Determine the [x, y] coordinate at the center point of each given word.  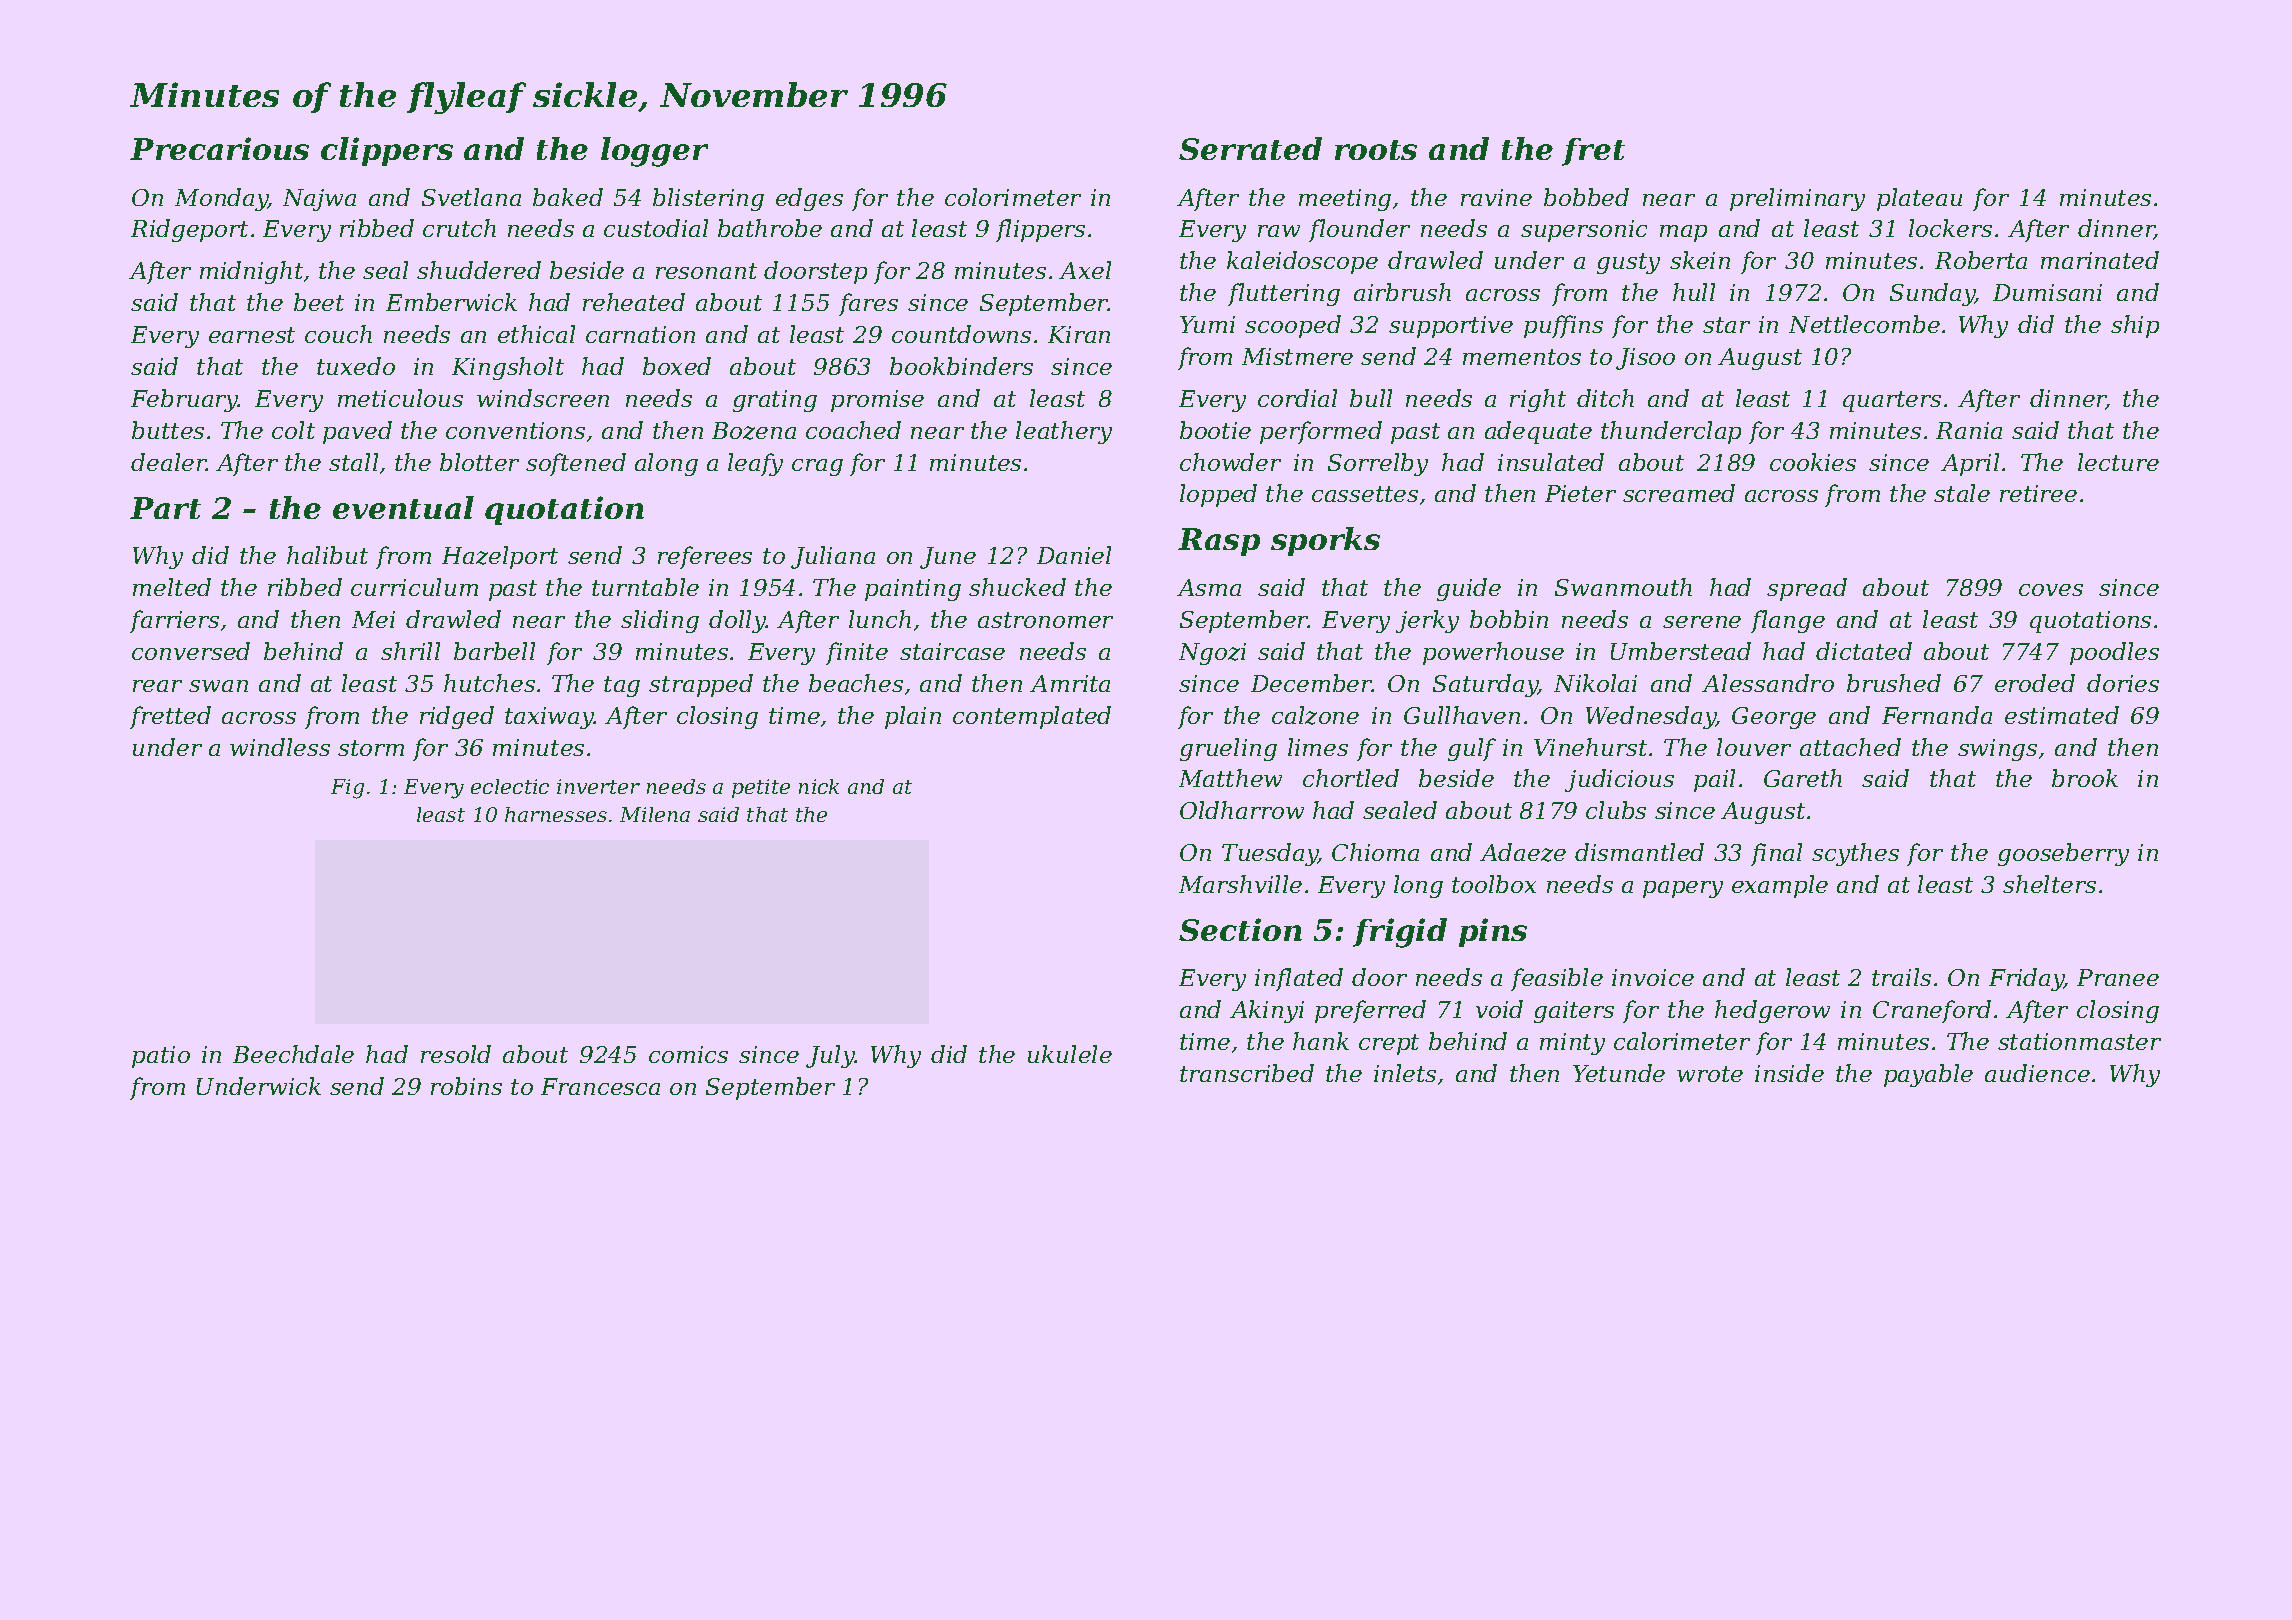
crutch [459, 228]
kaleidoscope [1302, 262]
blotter [479, 462]
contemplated [1032, 717]
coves [2051, 590]
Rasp [1219, 542]
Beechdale [293, 1054]
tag [622, 686]
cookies [1813, 462]
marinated [2100, 260]
